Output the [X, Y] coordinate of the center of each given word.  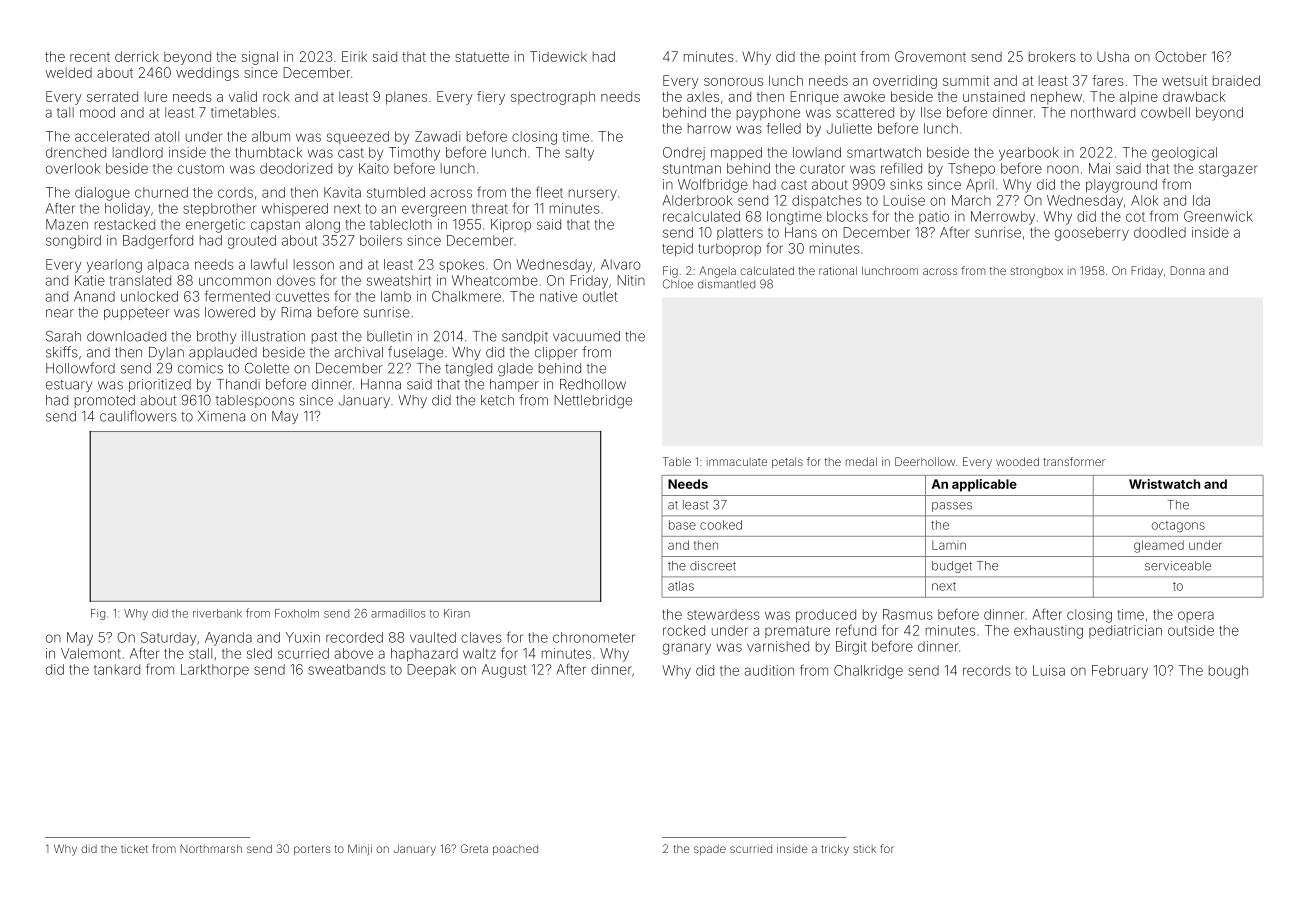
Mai [1099, 168]
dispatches [827, 201]
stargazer [1228, 170]
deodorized [296, 168]
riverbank [217, 613]
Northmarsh [211, 848]
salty [579, 154]
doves [296, 280]
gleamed [1159, 546]
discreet [713, 566]
